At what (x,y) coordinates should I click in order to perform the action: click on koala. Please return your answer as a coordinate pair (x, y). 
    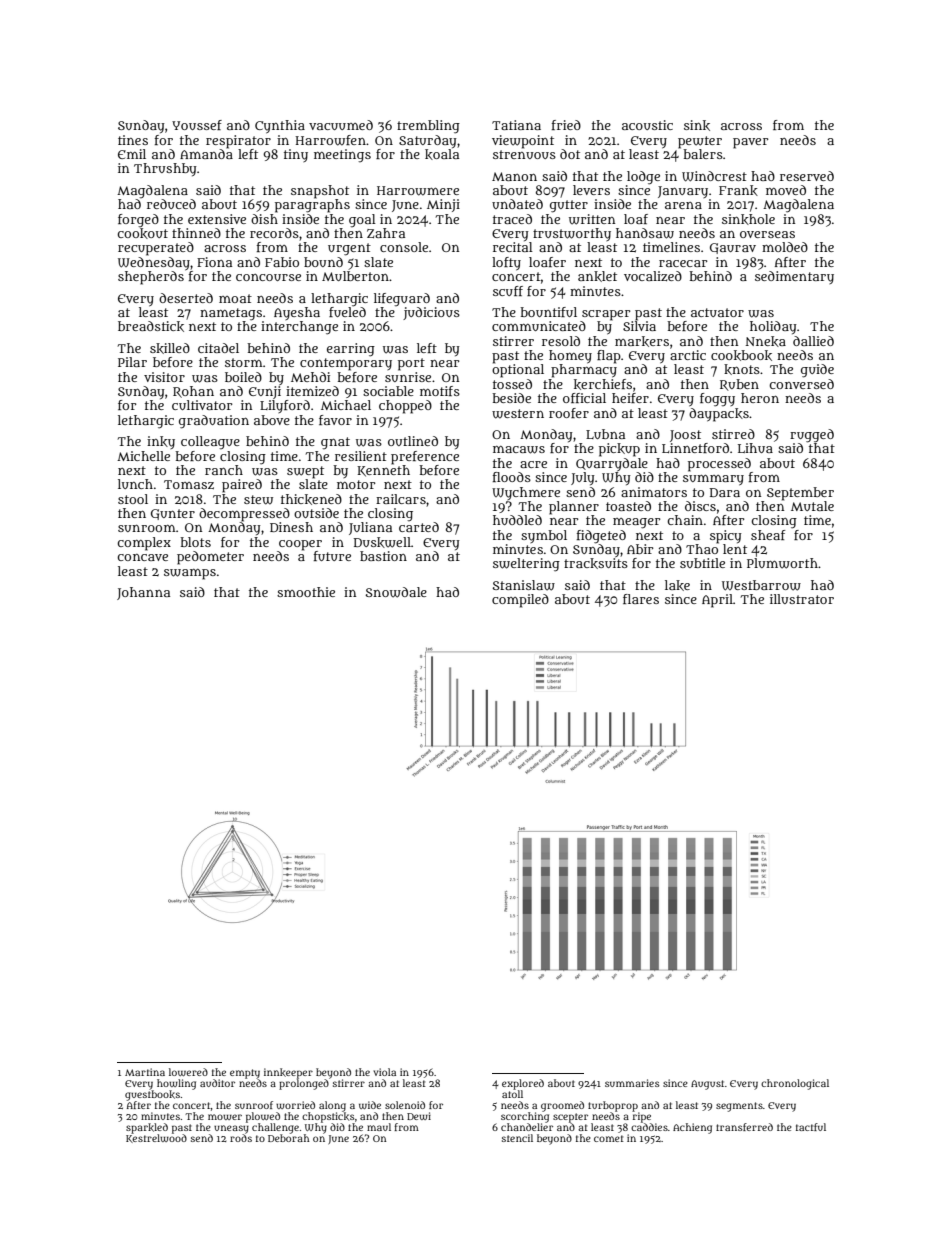
    Looking at the image, I should click on (442, 154).
